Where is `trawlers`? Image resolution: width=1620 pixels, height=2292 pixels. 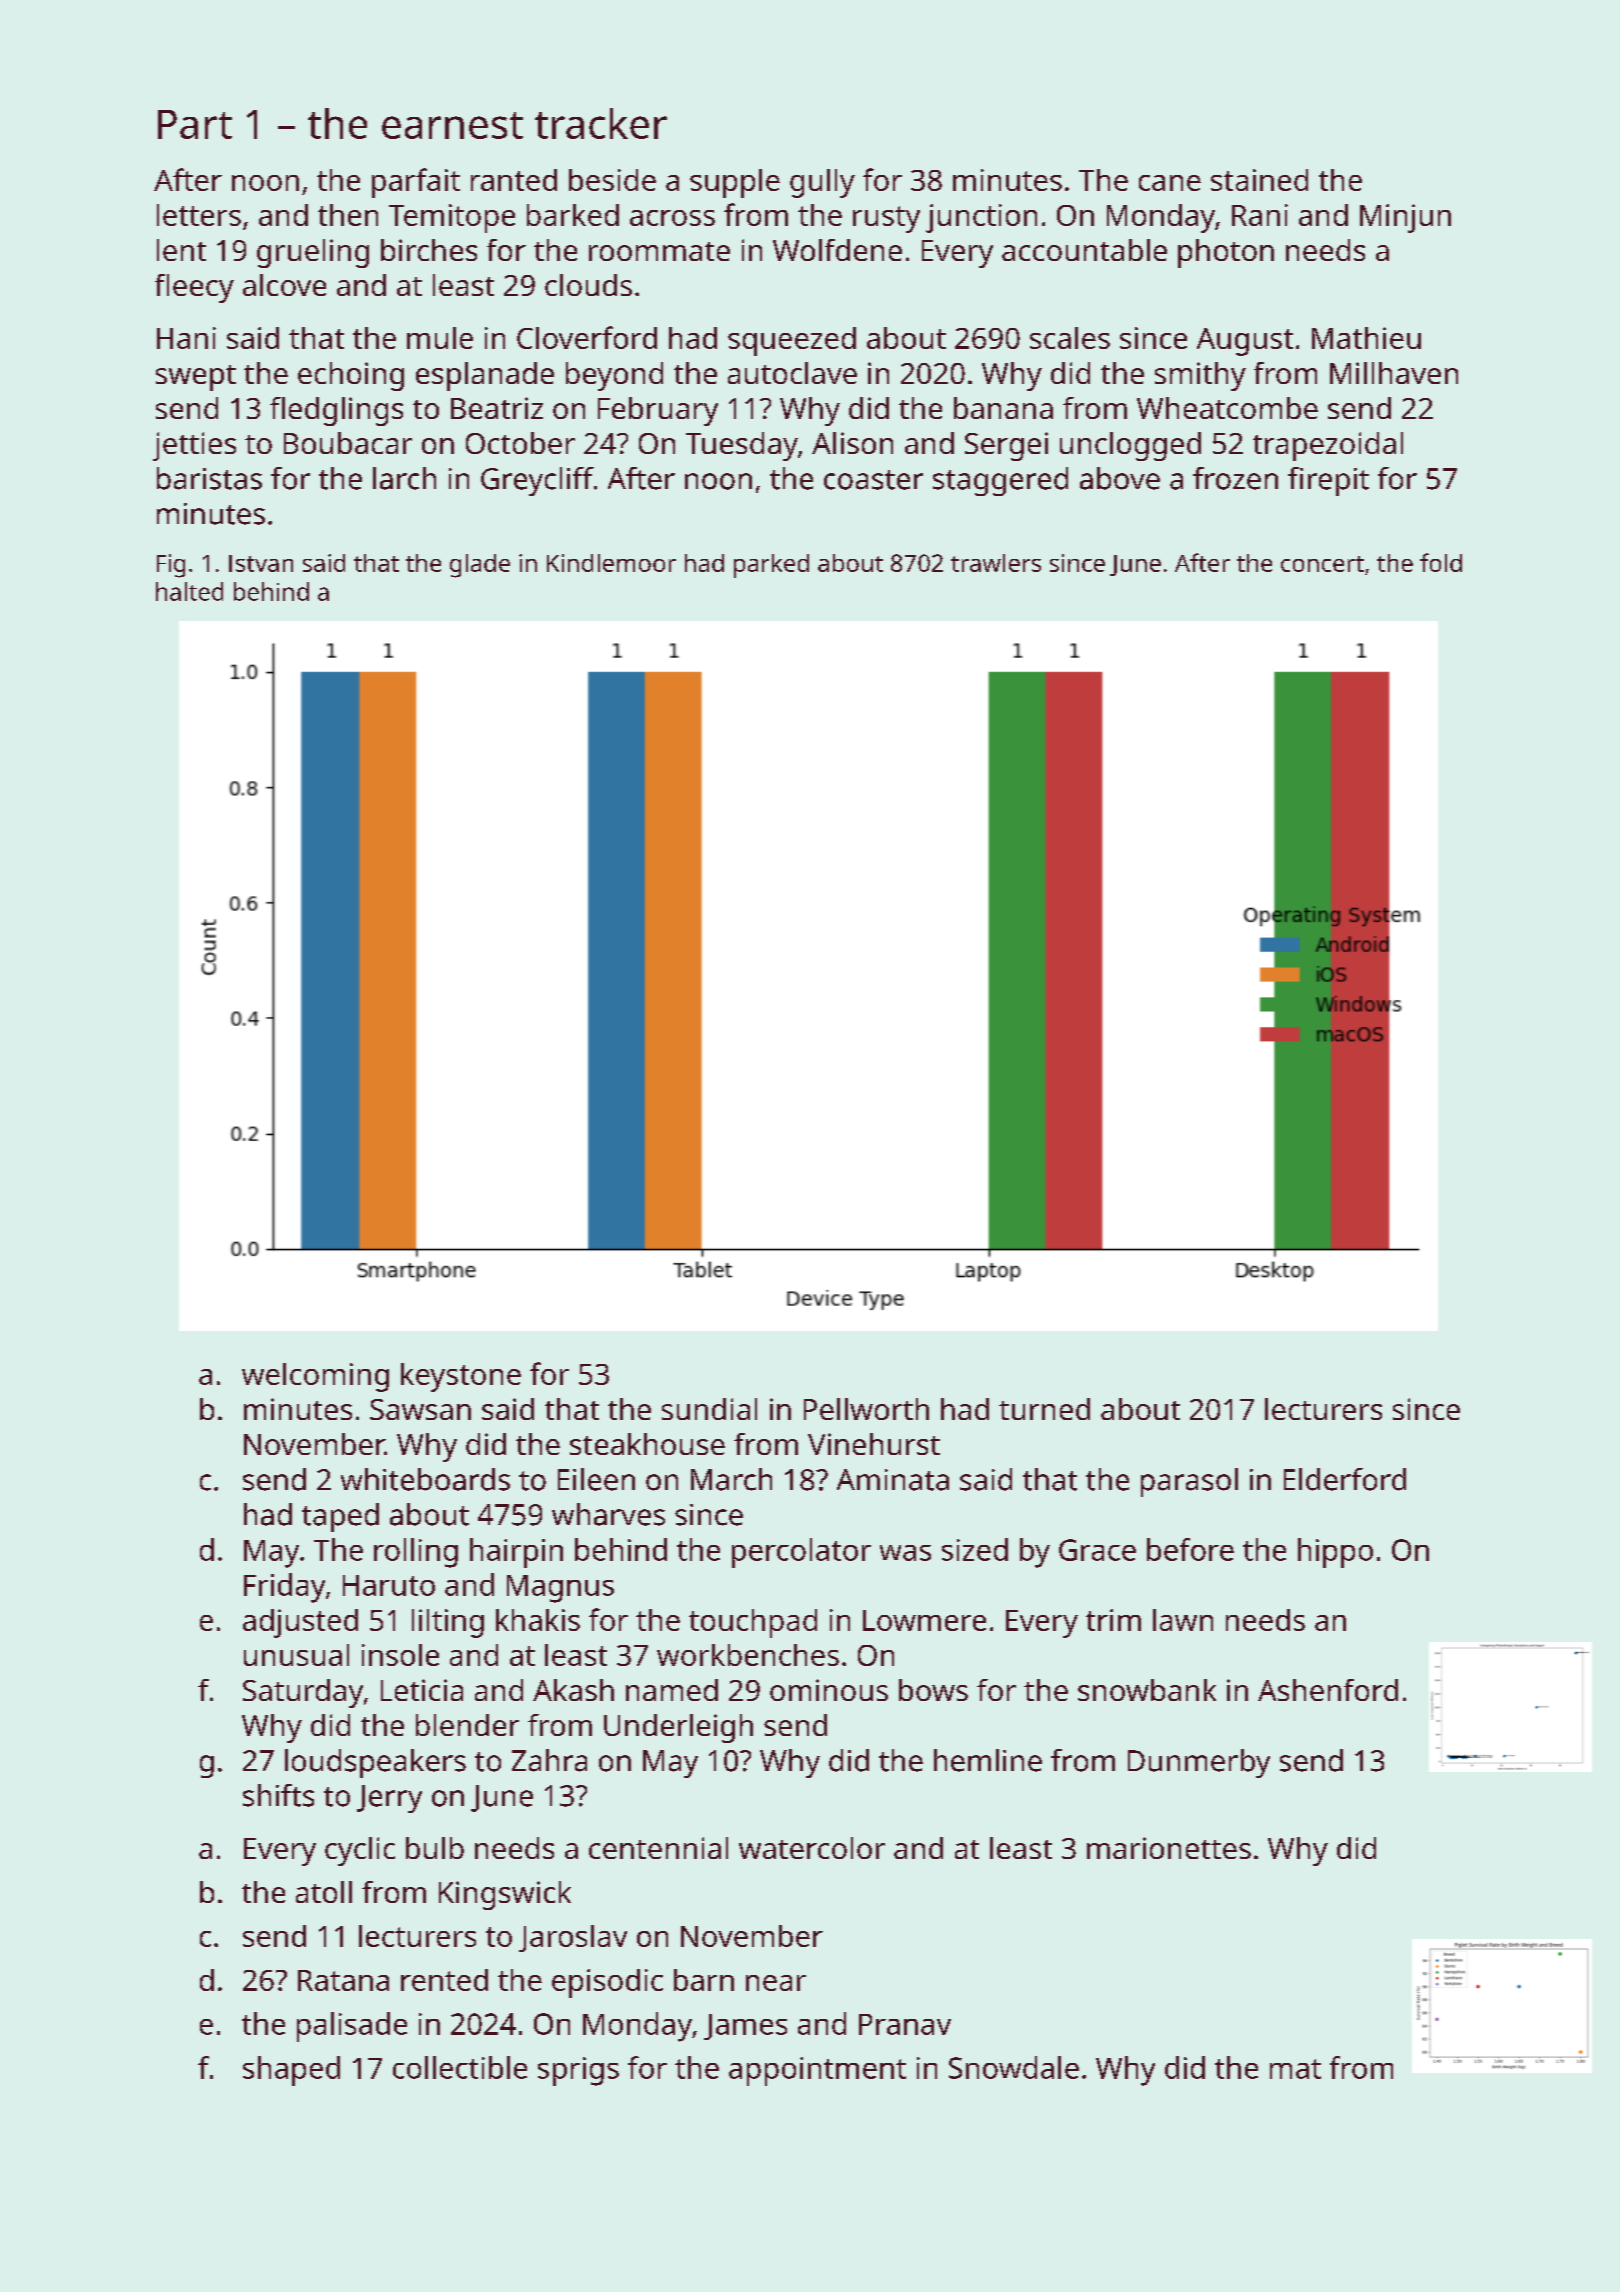
trawlers is located at coordinates (996, 563).
